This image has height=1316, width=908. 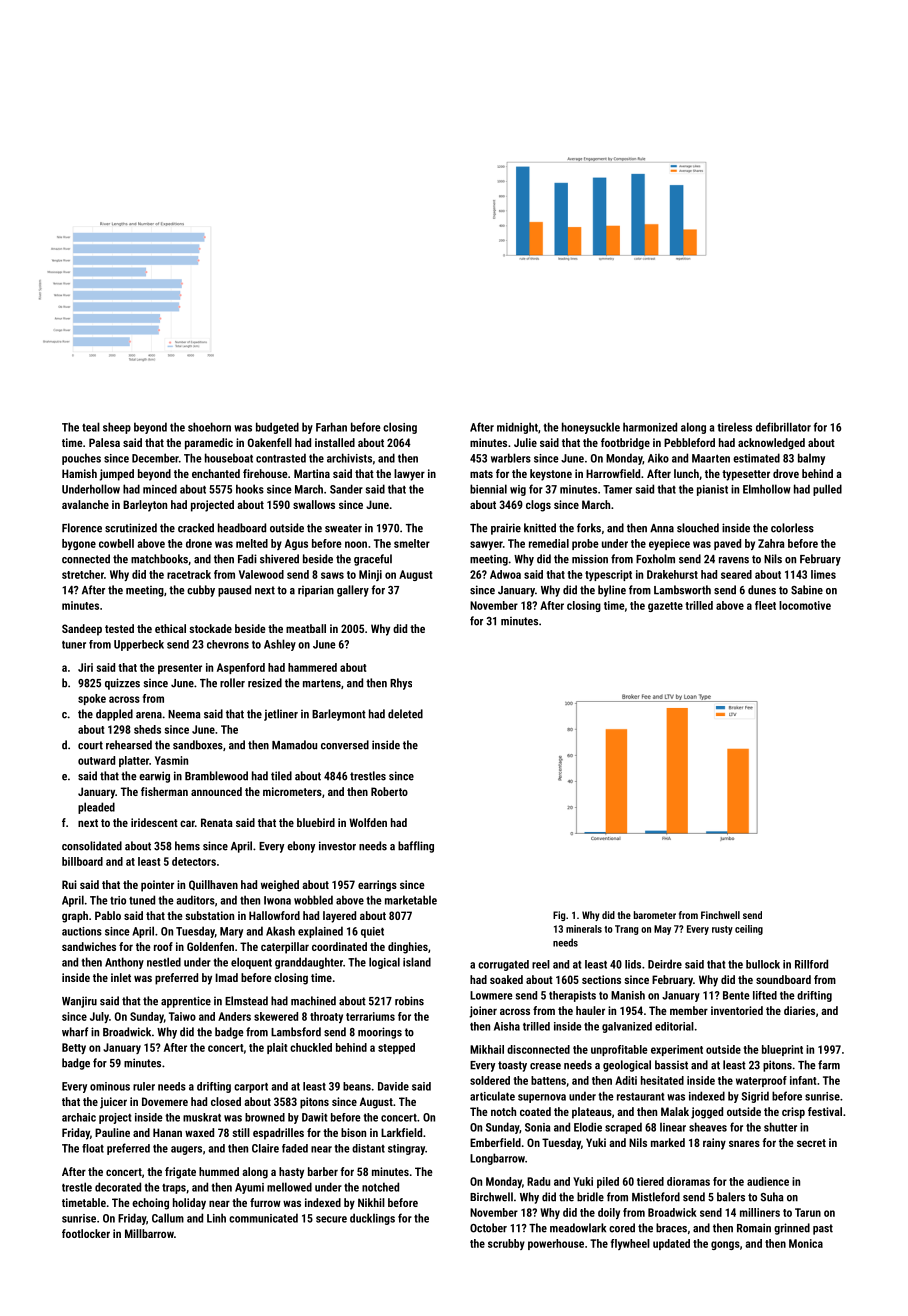 I want to click on Emberfield, so click(x=495, y=1142).
